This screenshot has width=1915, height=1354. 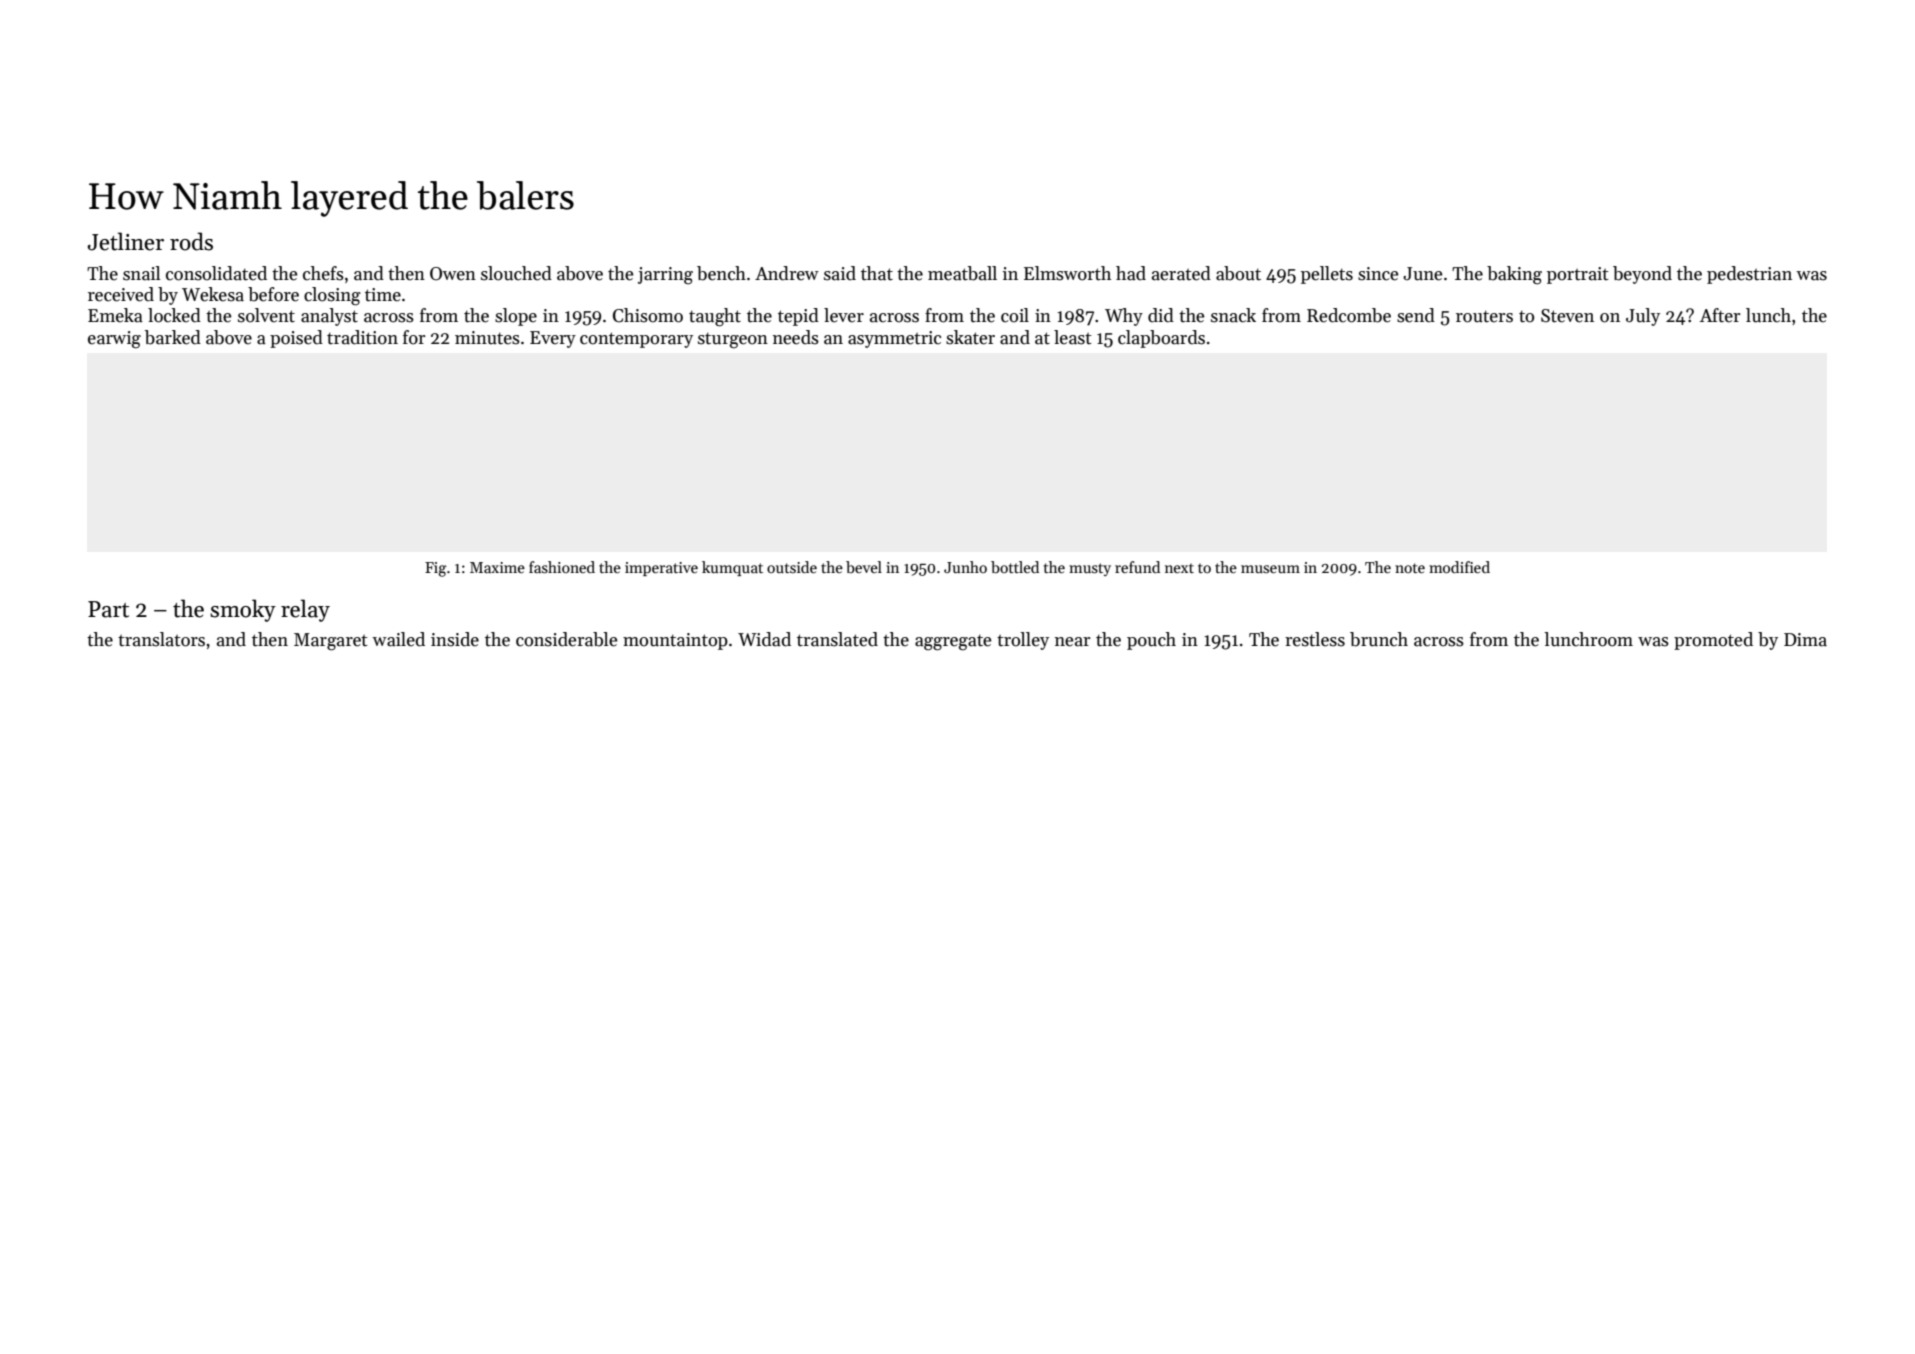 I want to click on modified, so click(x=1459, y=567).
